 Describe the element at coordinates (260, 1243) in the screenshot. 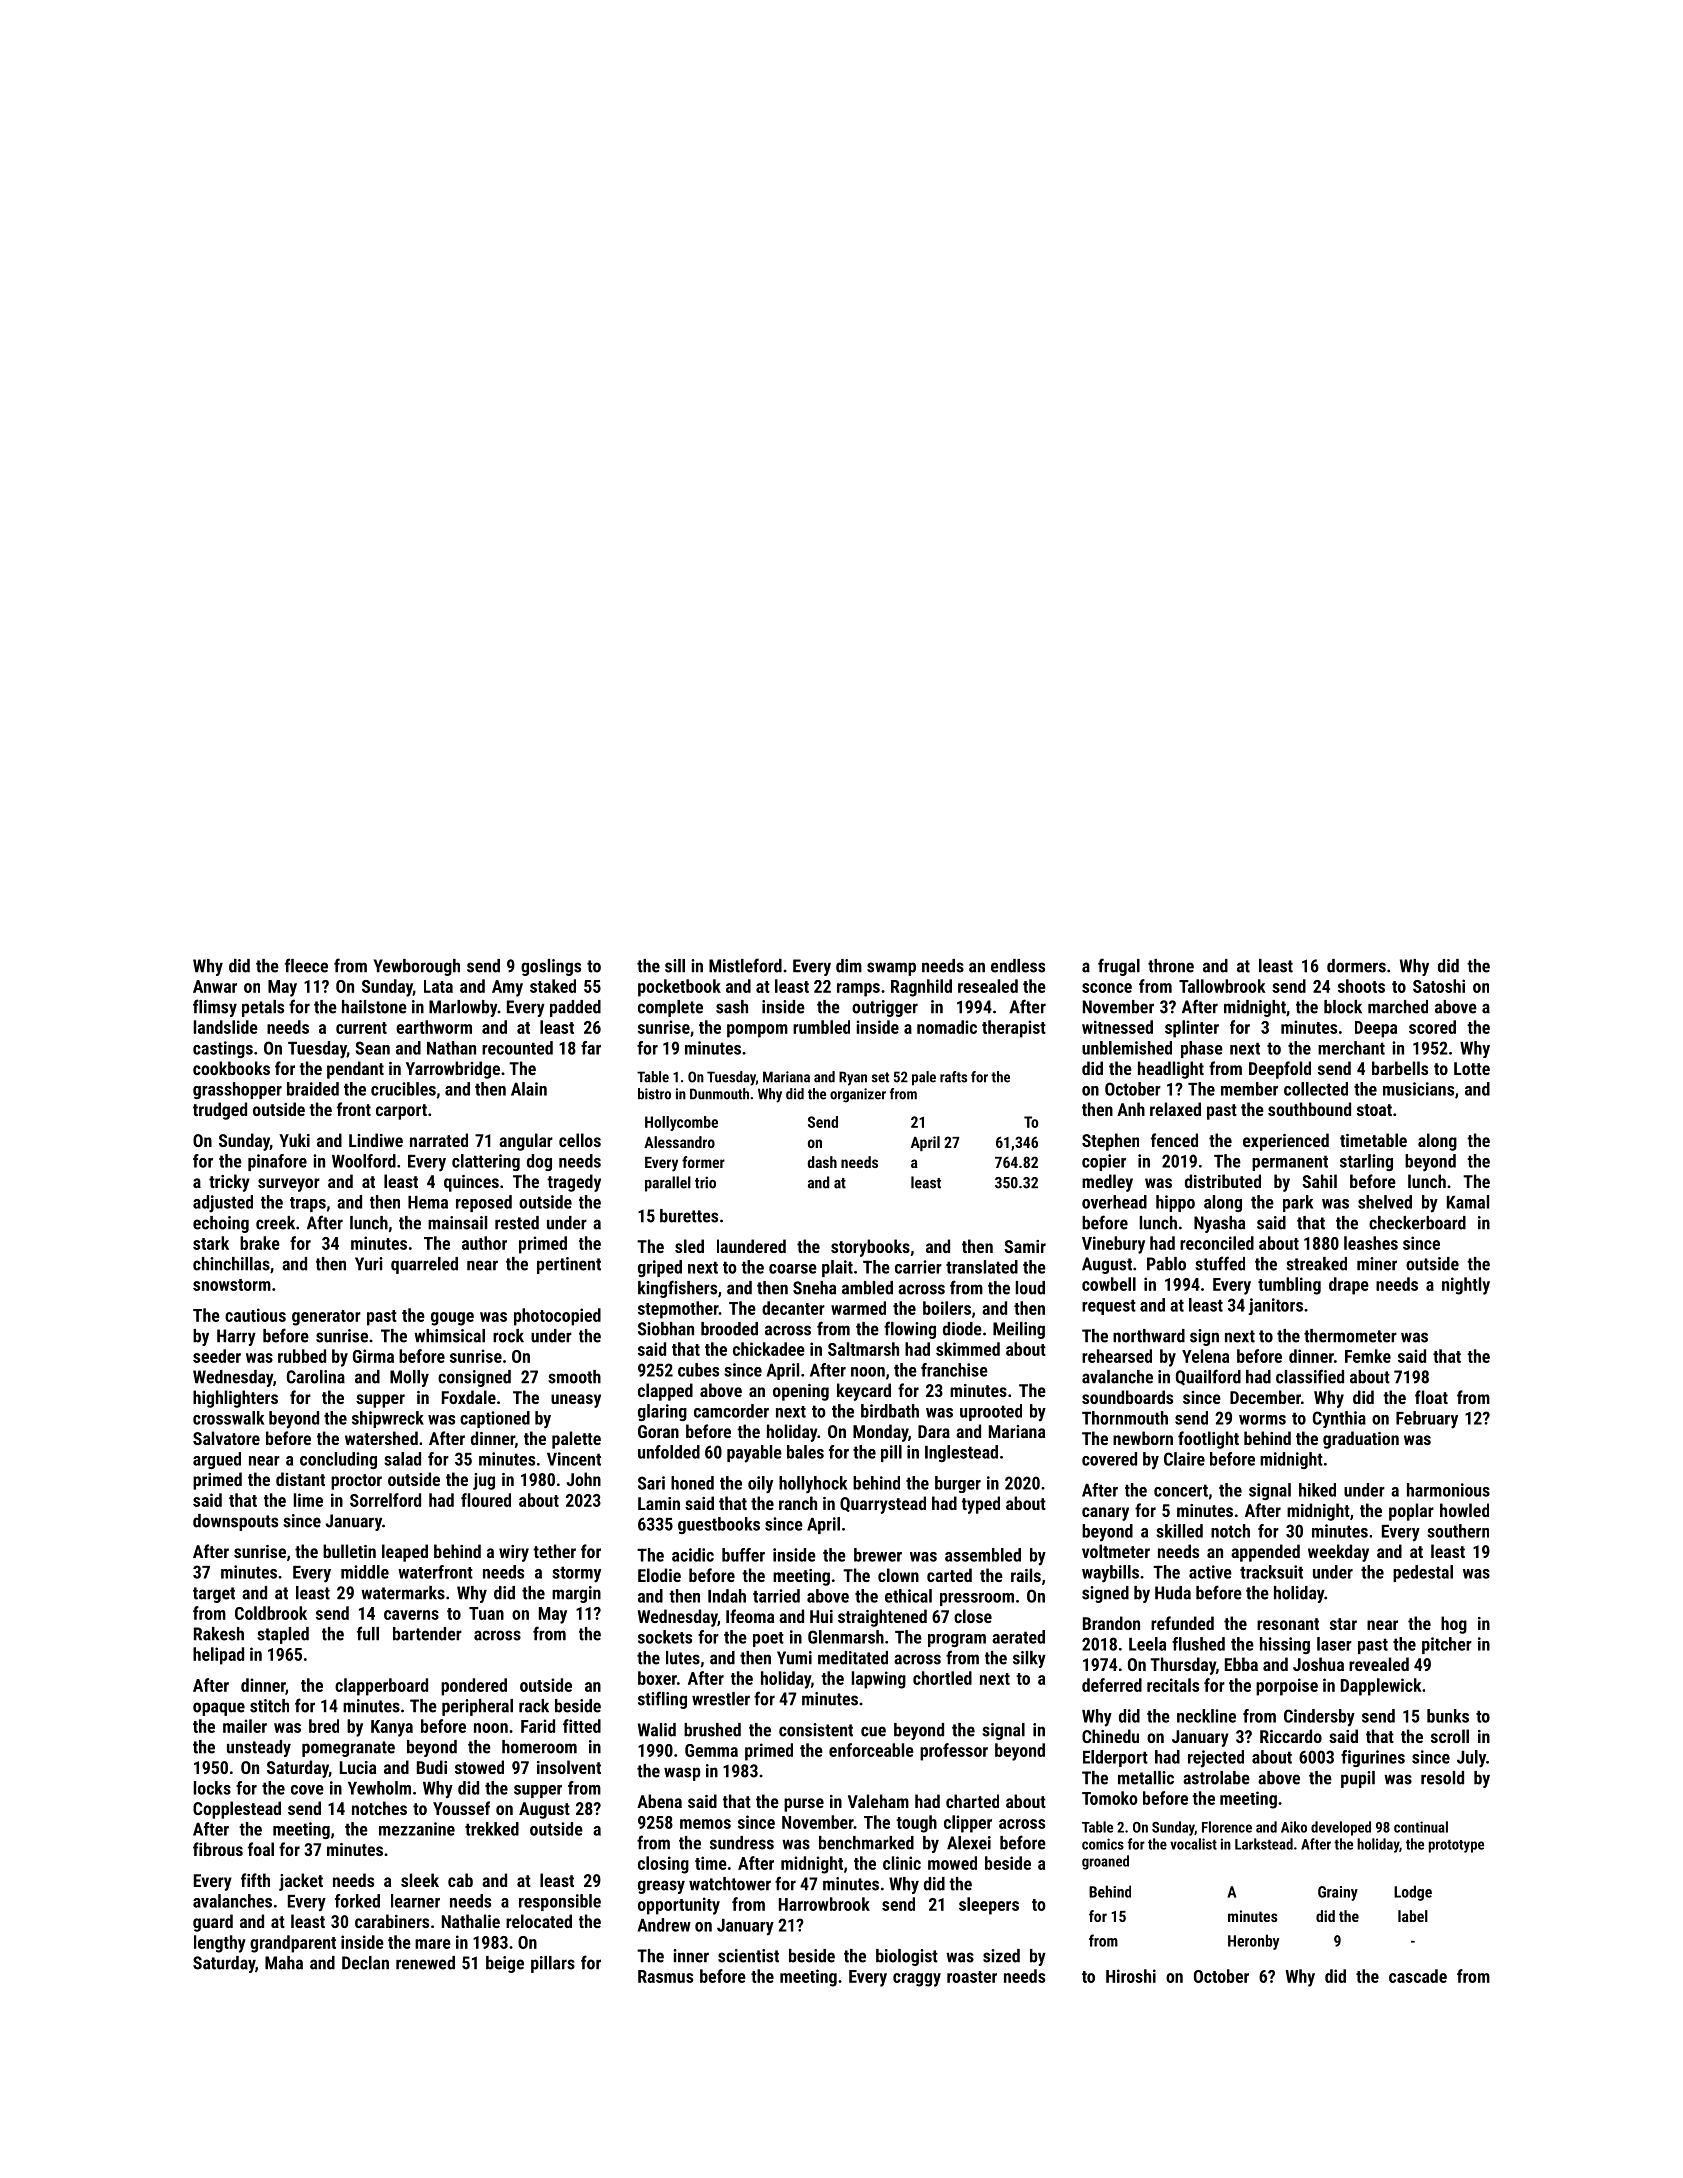

I see `brake` at that location.
